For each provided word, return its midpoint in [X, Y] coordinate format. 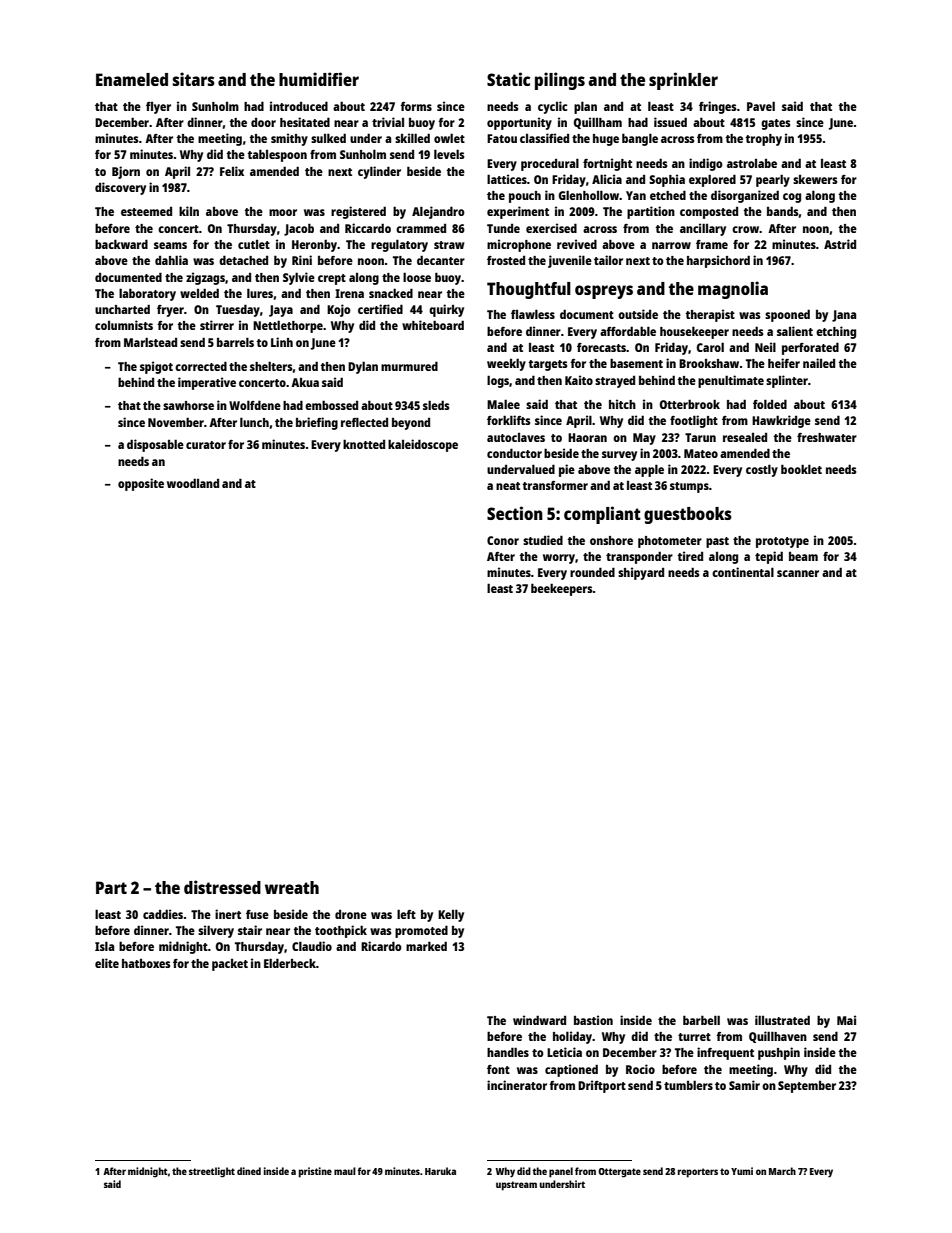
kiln [189, 211]
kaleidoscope [423, 445]
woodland [193, 483]
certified [380, 309]
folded [770, 404]
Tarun [700, 437]
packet [230, 965]
